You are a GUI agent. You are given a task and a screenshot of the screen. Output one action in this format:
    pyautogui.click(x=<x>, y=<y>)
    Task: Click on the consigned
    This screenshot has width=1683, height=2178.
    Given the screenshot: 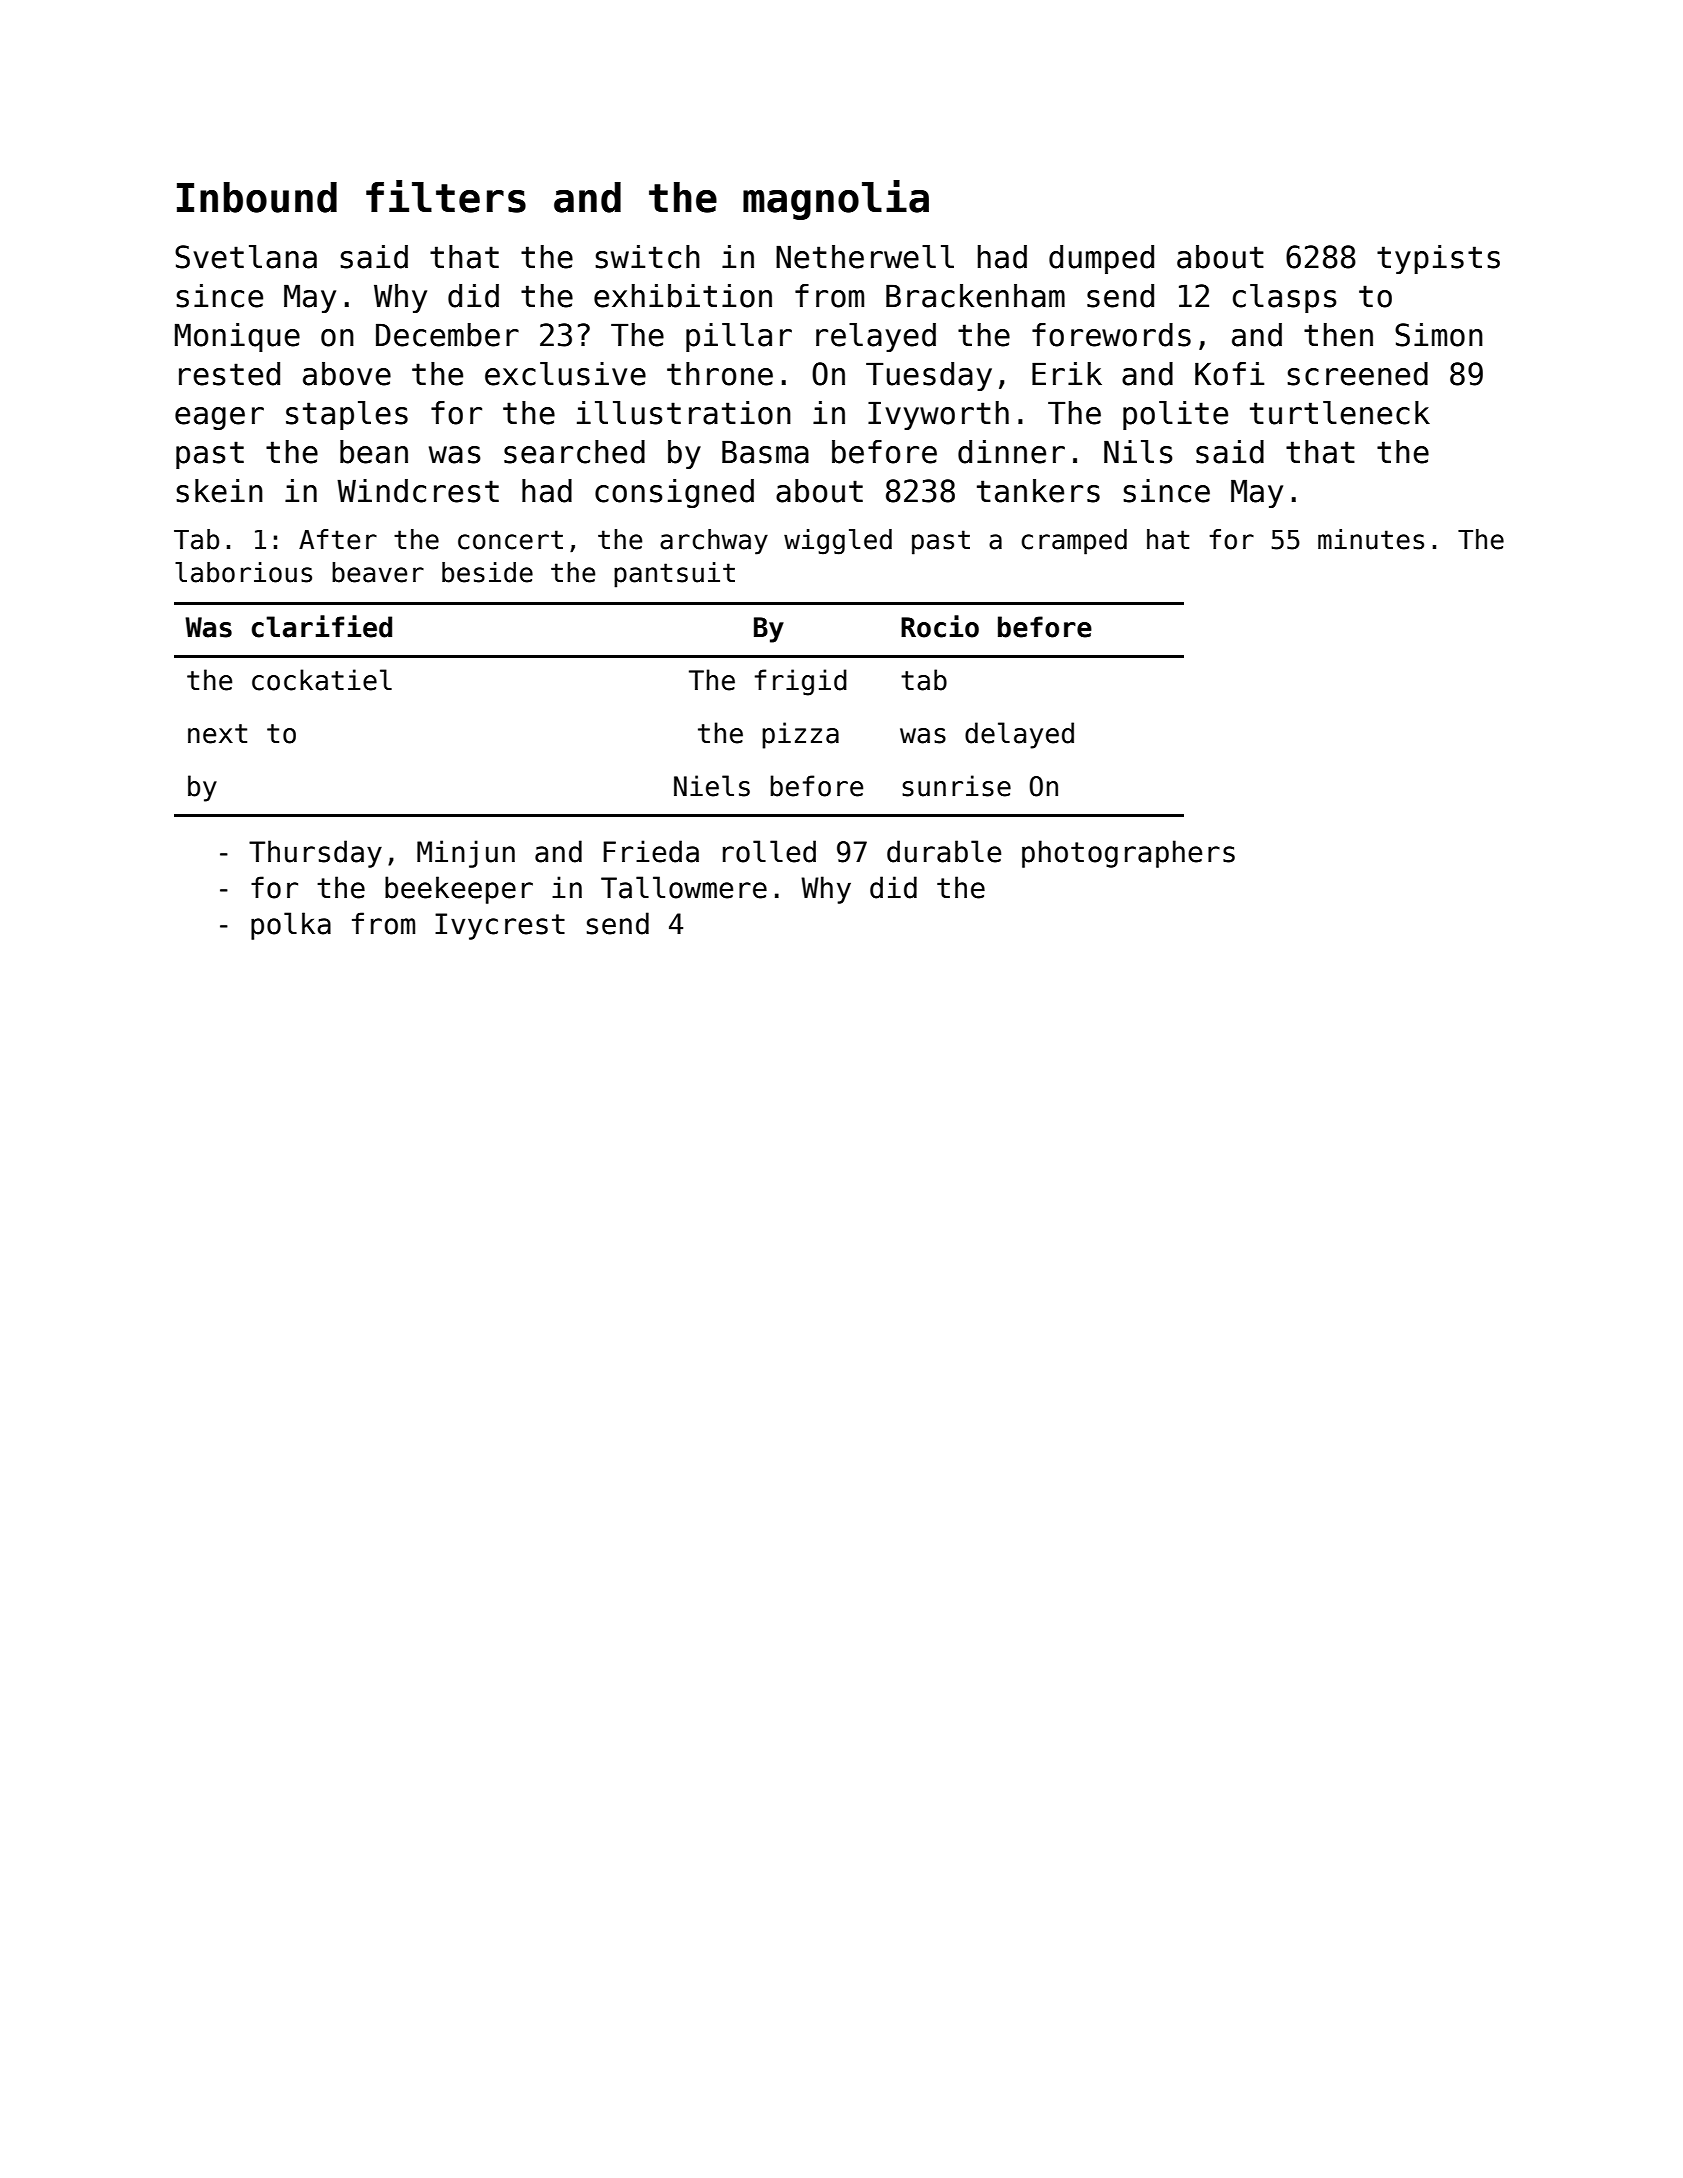 What is the action you would take?
    pyautogui.click(x=674, y=493)
